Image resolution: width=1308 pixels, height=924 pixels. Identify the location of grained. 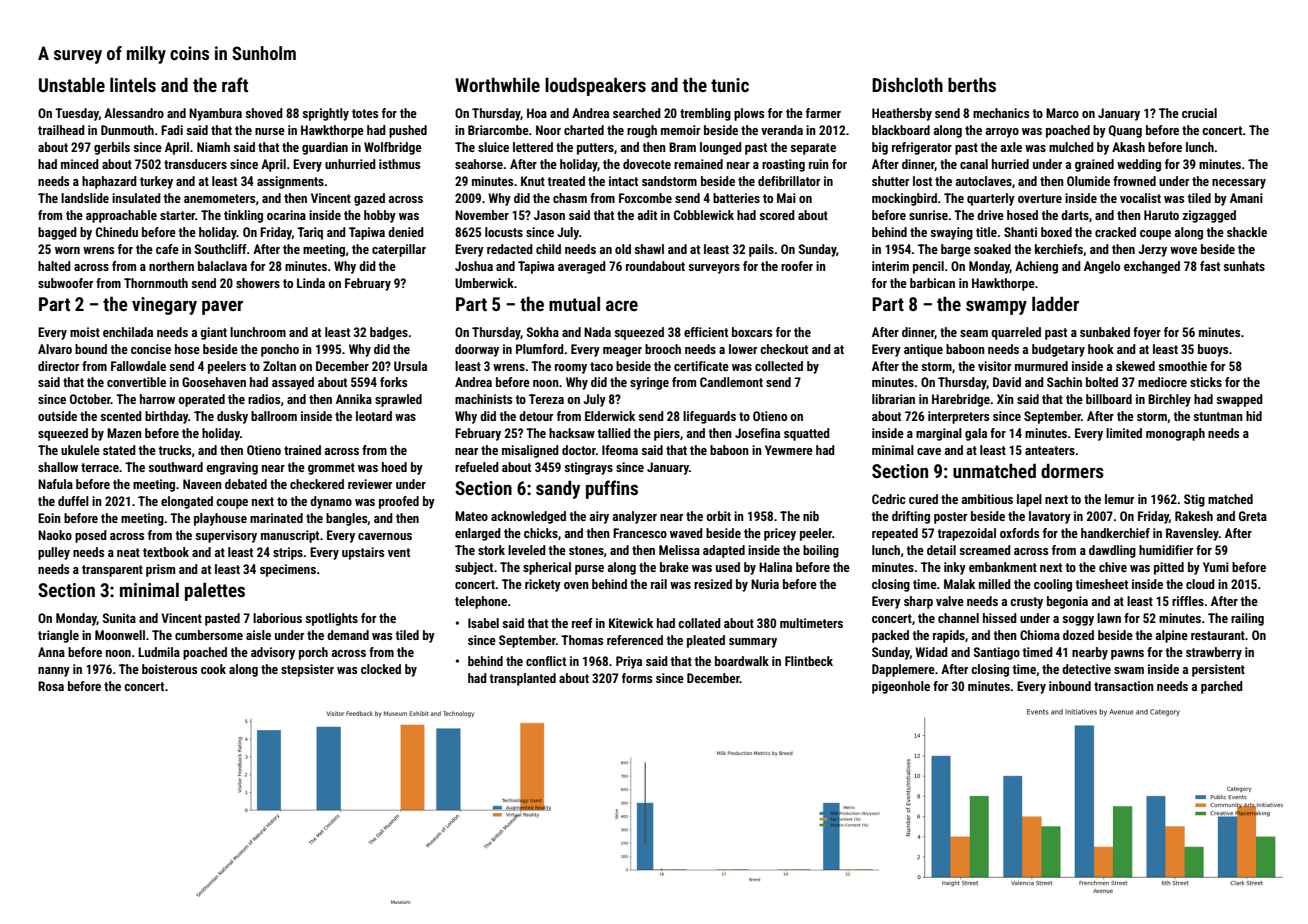
(1094, 165).
